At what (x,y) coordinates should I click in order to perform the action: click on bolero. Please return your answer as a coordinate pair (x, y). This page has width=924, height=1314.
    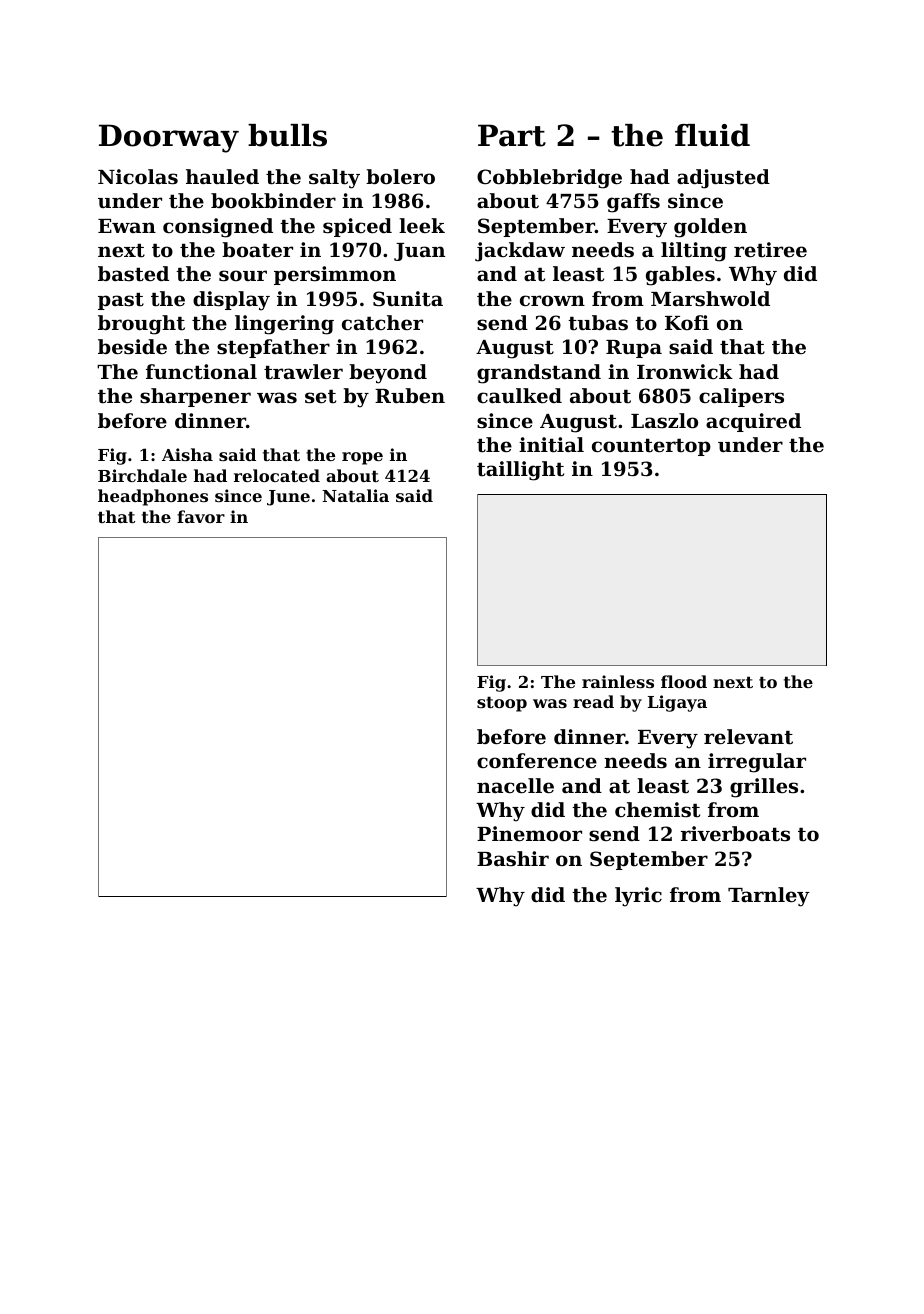
    Looking at the image, I should click on (400, 176).
